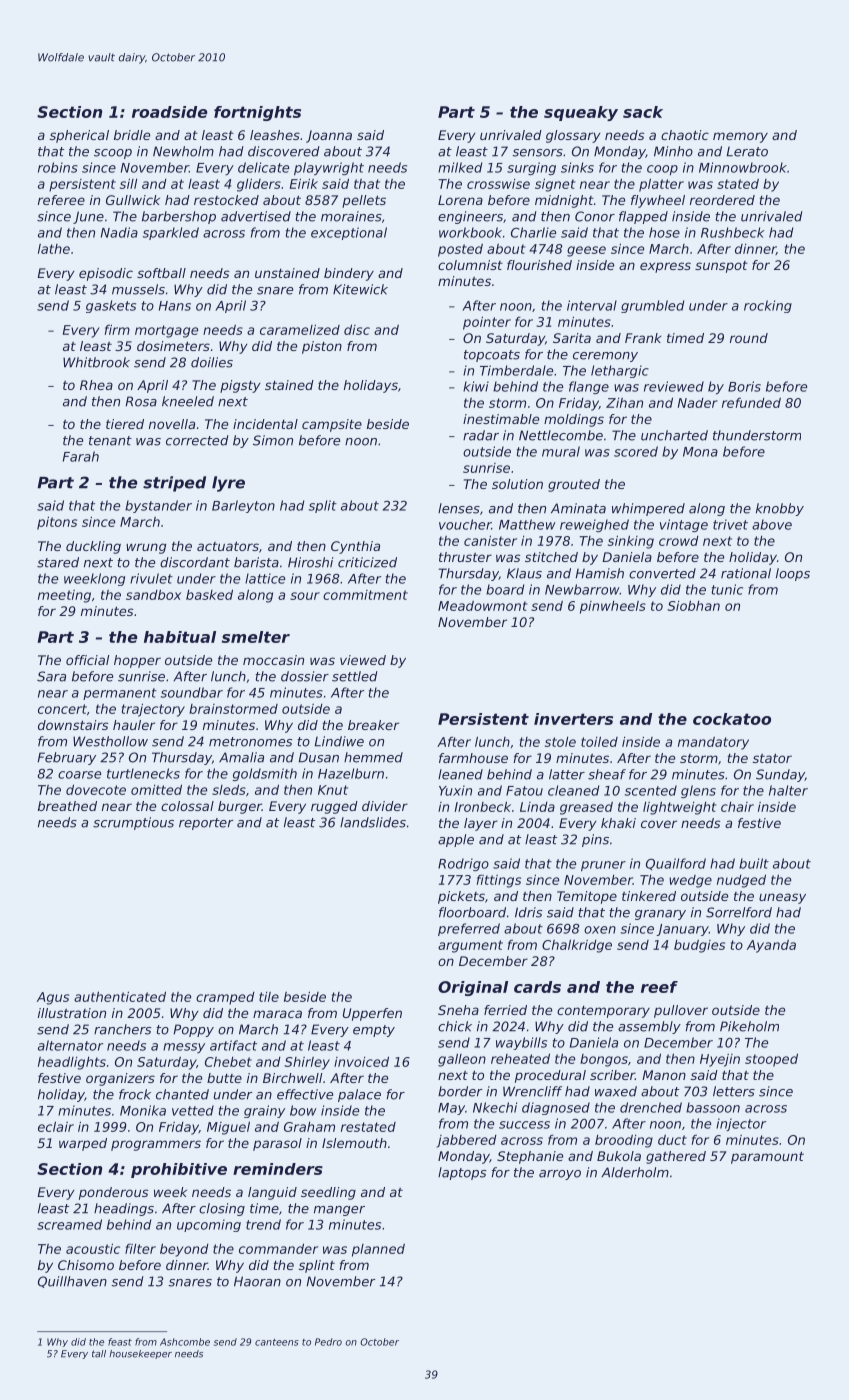 The width and height of the screenshot is (849, 1400). Describe the element at coordinates (524, 1125) in the screenshot. I see `success` at that location.
